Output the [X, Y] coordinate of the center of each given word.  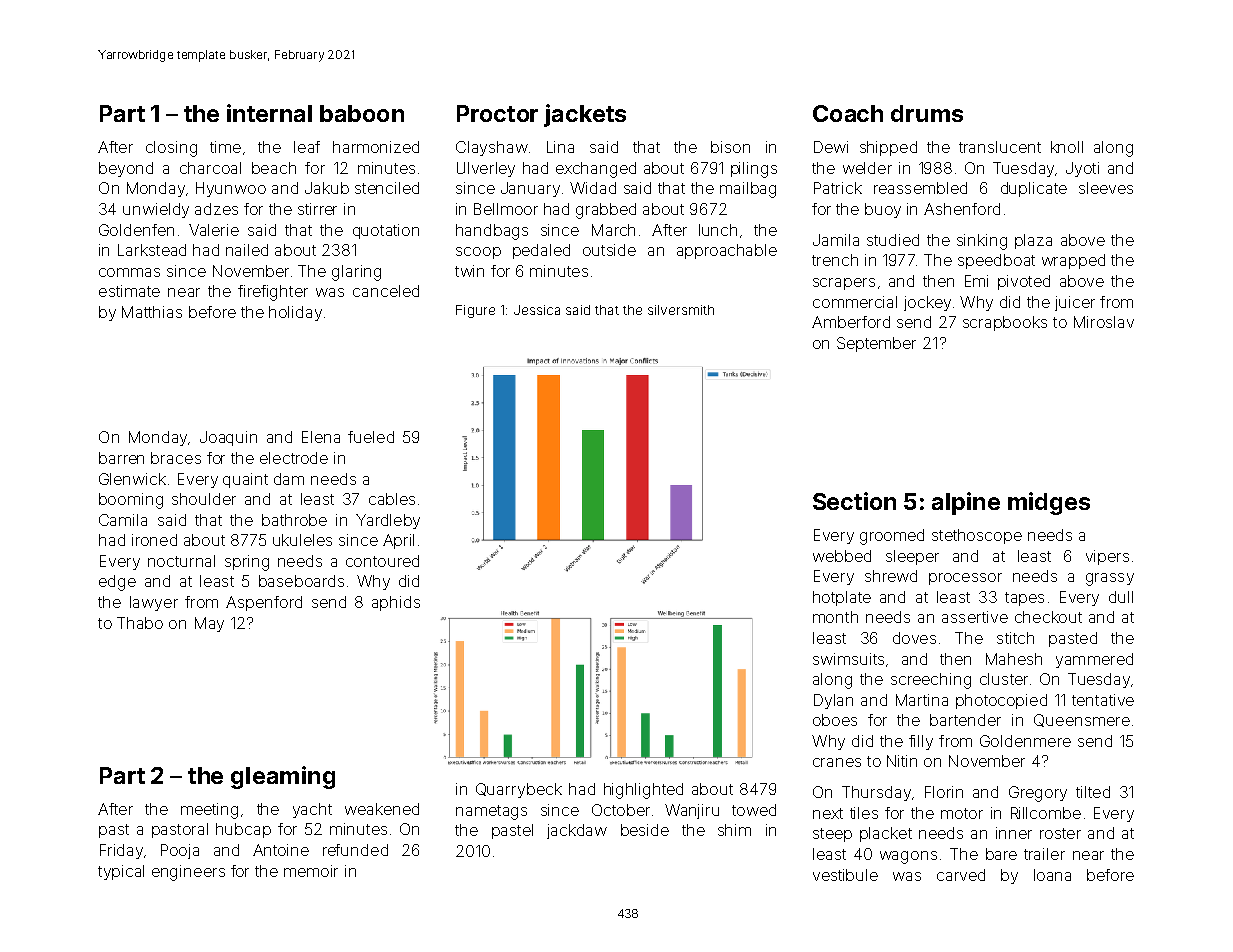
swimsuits [848, 659]
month [835, 617]
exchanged [596, 170]
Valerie [214, 230]
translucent [1000, 147]
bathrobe [294, 520]
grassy [1110, 579]
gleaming [283, 777]
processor [965, 579]
